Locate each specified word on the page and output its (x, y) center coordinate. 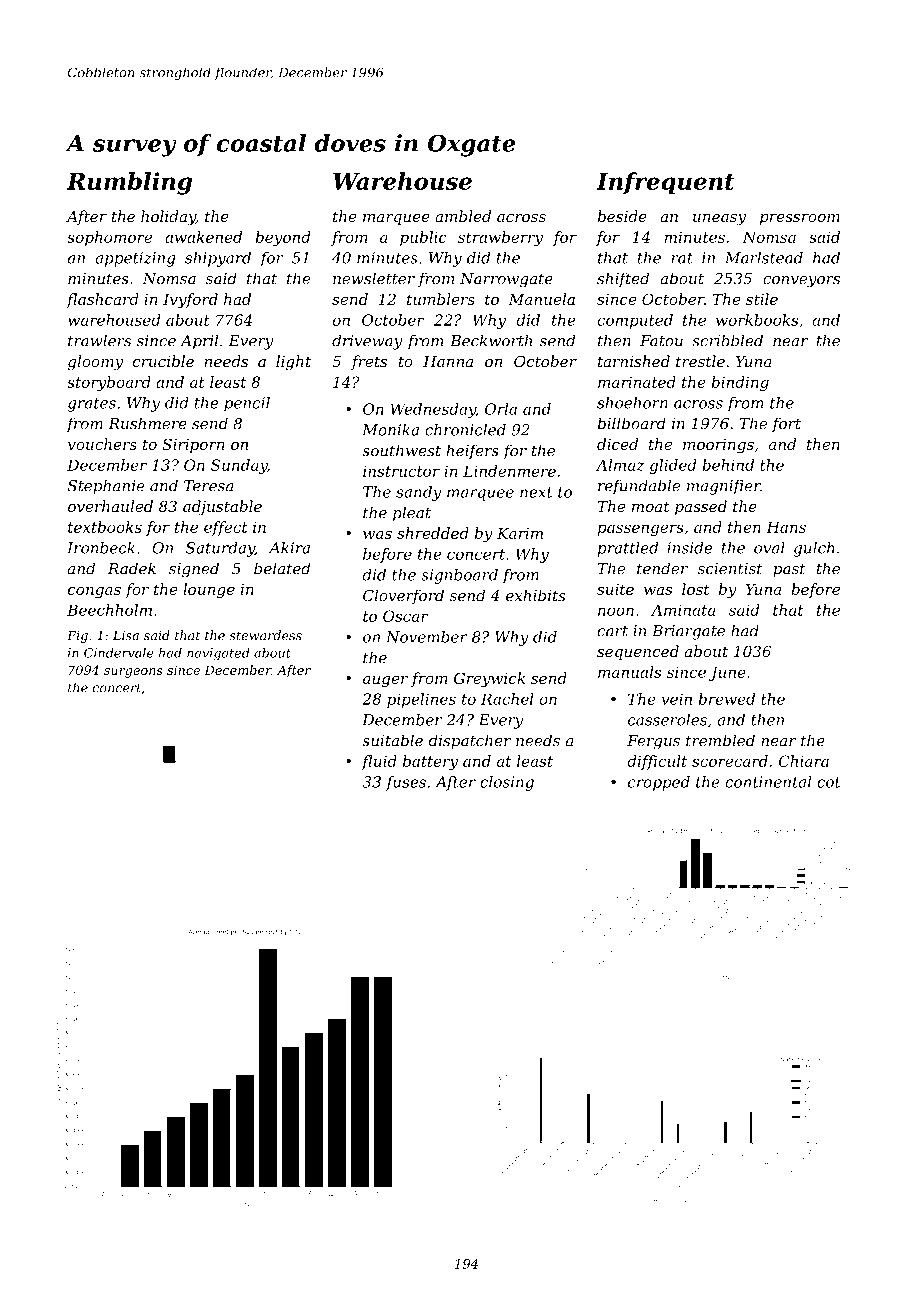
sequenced (638, 652)
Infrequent (665, 183)
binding (740, 383)
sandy (418, 493)
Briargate (688, 632)
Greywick (489, 679)
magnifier (724, 487)
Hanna (448, 361)
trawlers (99, 340)
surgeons (133, 673)
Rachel (507, 699)
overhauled (110, 506)
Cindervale (119, 653)
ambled (463, 216)
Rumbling (129, 183)
